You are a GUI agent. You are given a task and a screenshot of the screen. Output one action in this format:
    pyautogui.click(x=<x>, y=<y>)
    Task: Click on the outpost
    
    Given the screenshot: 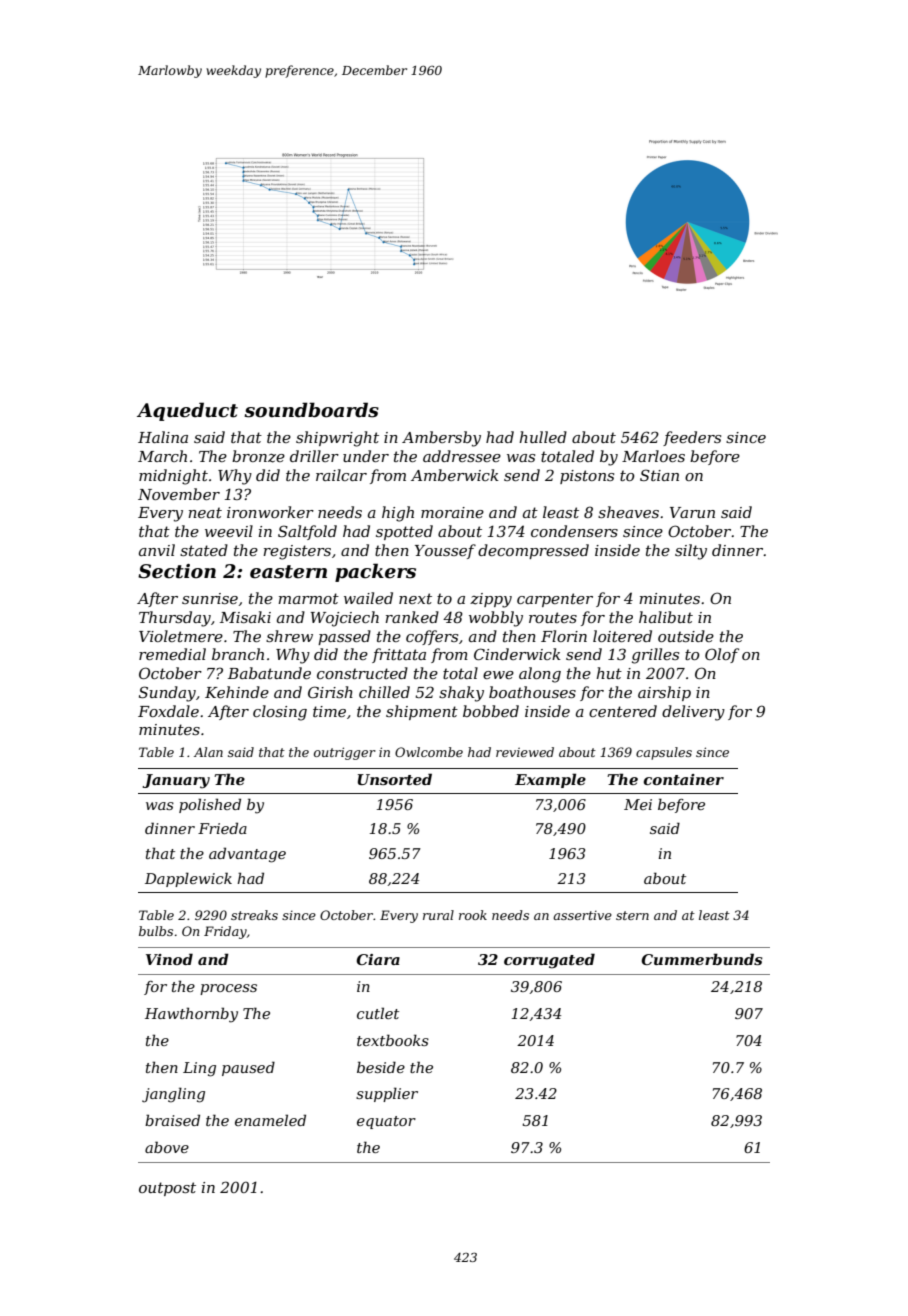 What is the action you would take?
    pyautogui.click(x=167, y=1189)
